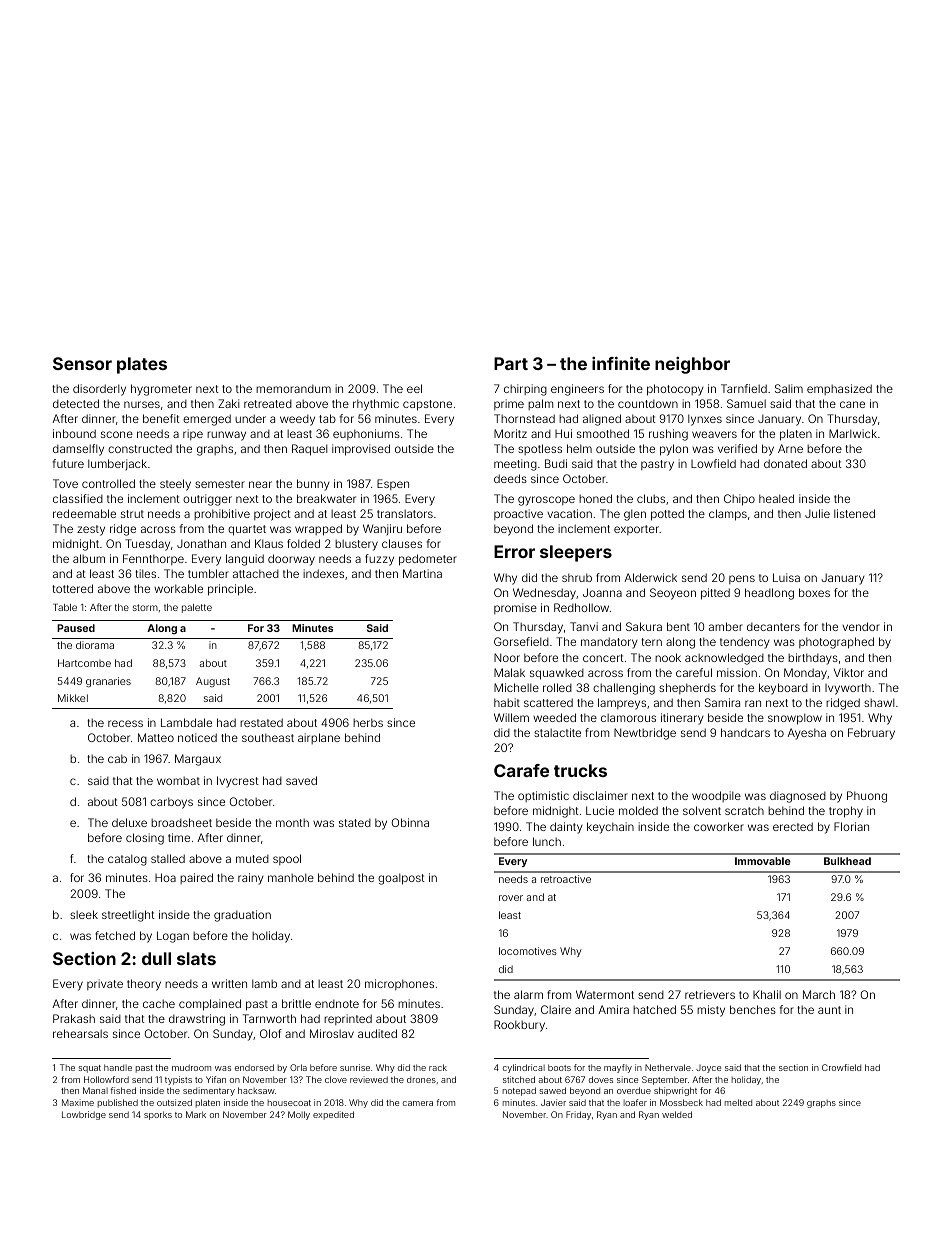 This screenshot has height=1233, width=952. Describe the element at coordinates (402, 543) in the screenshot. I see `clauses` at that location.
